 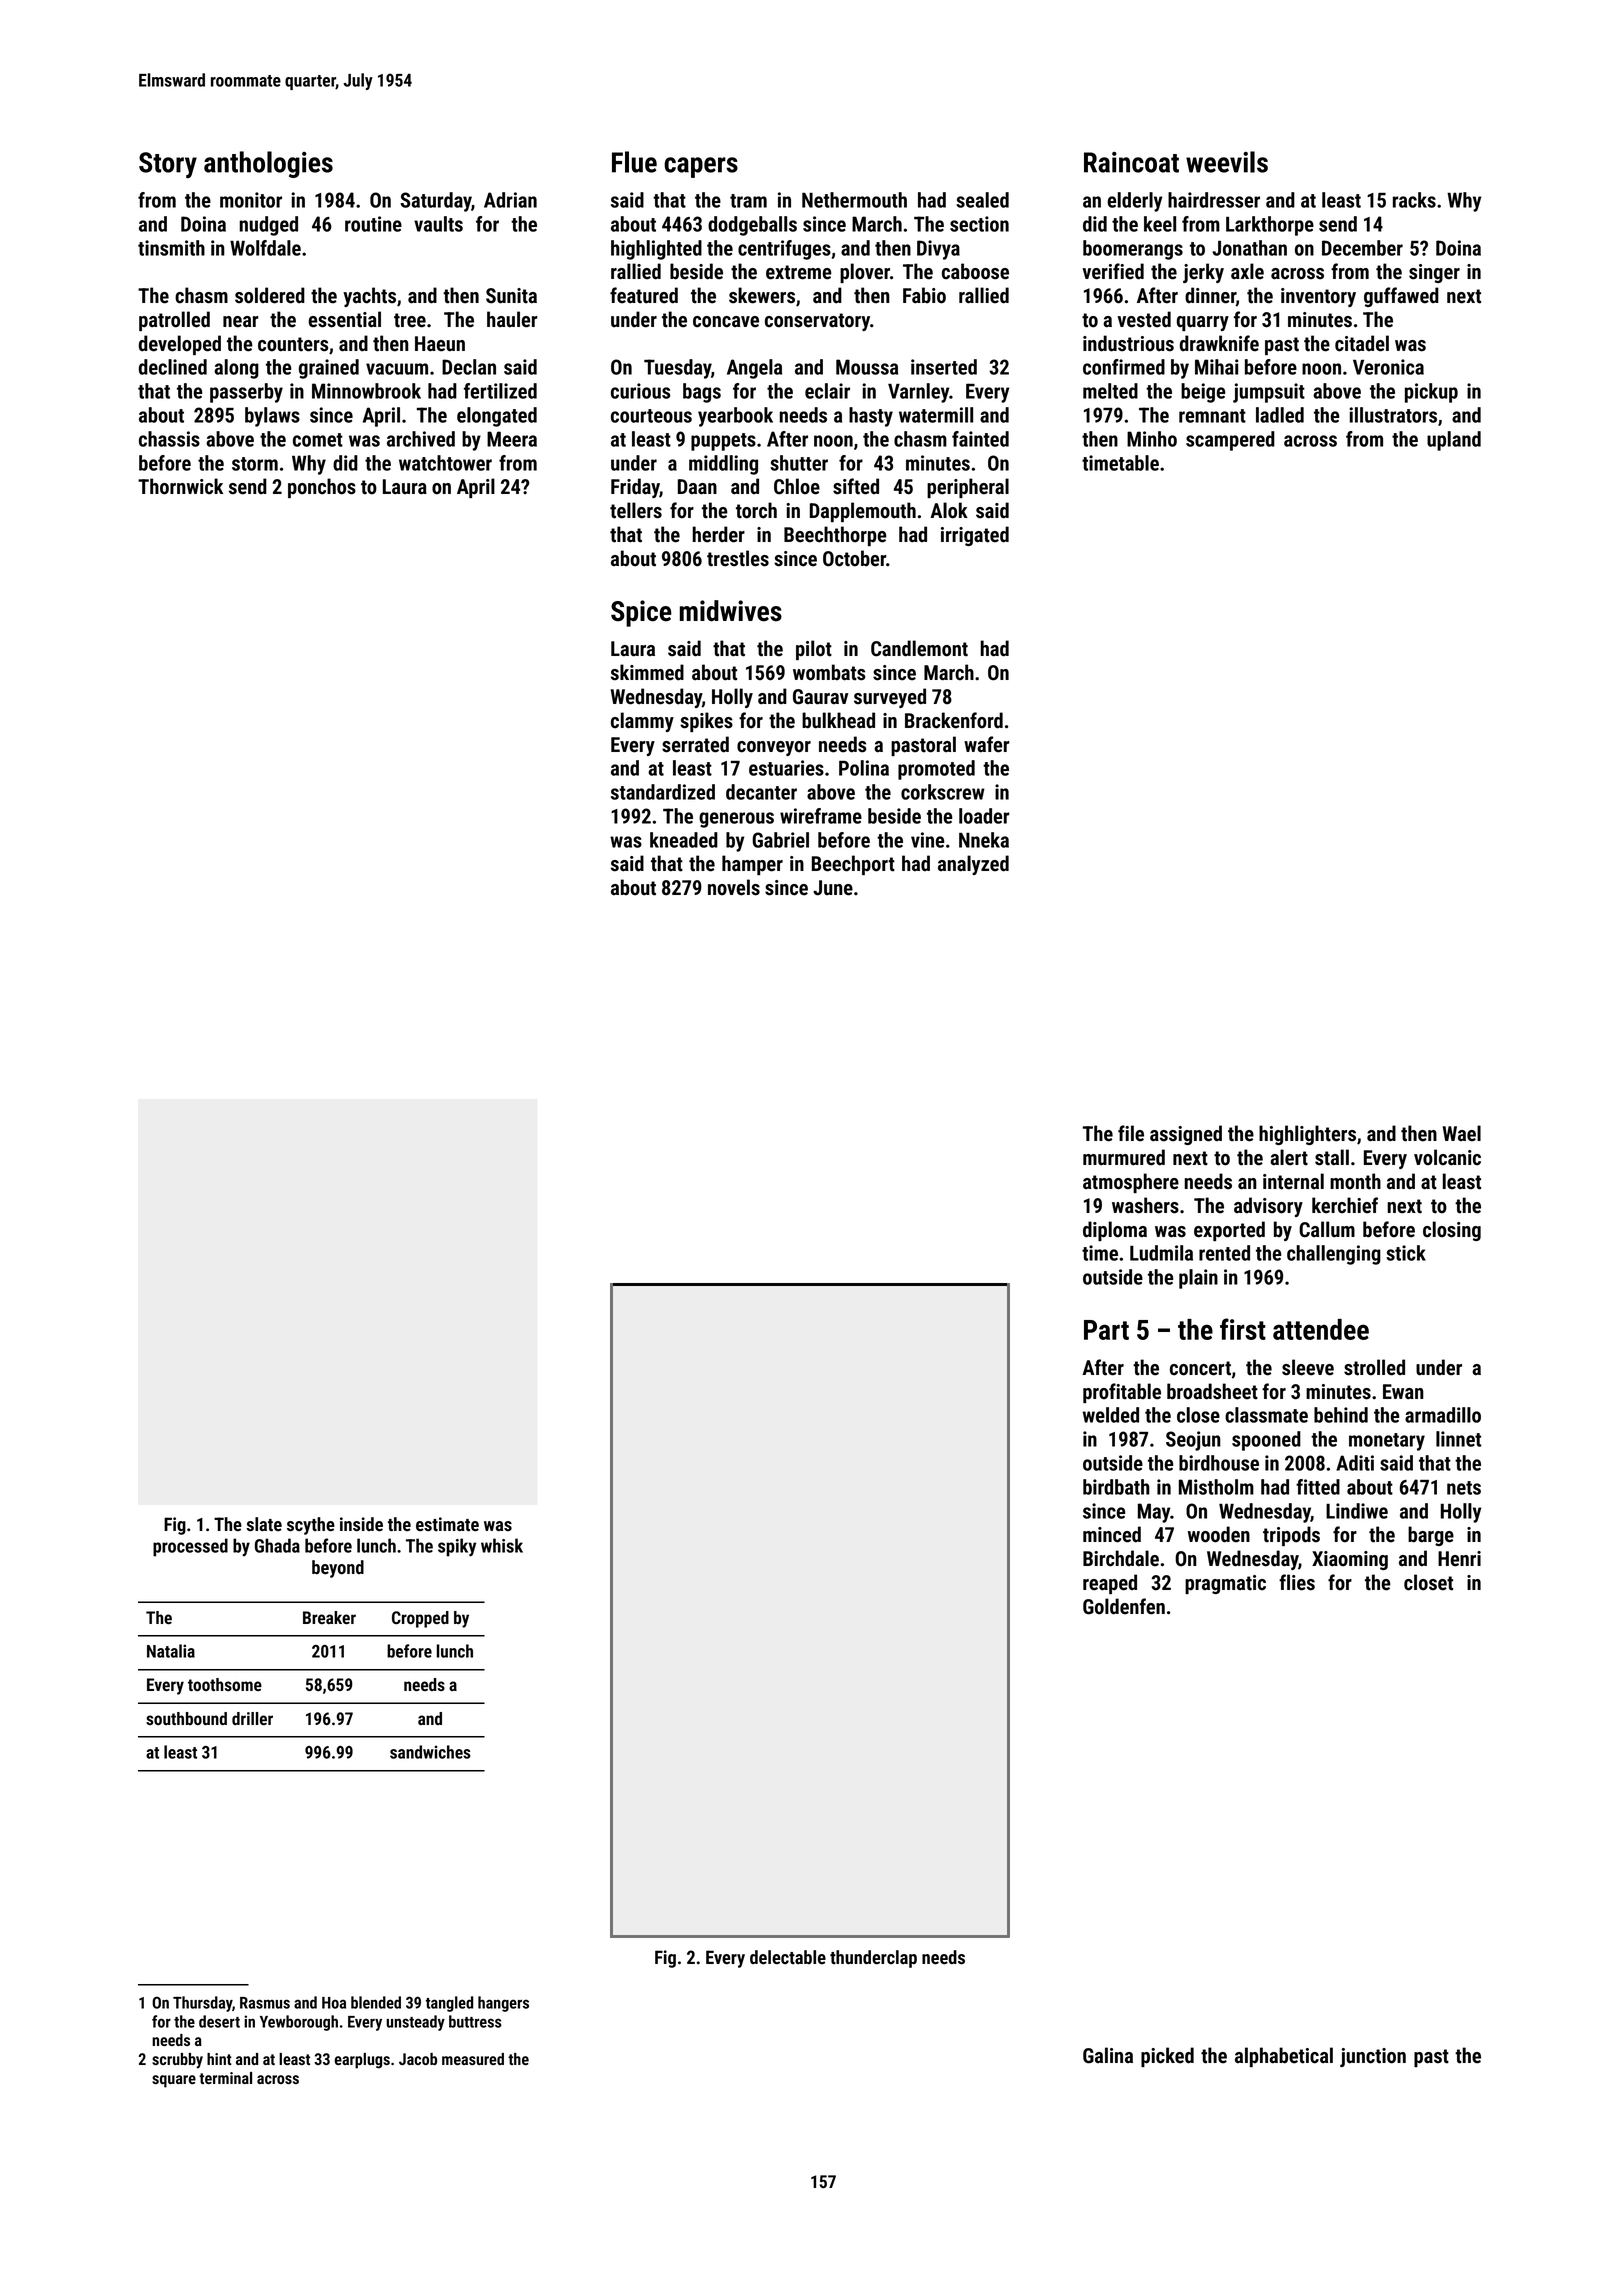 What do you see at coordinates (168, 165) in the page?
I see `Story` at bounding box center [168, 165].
